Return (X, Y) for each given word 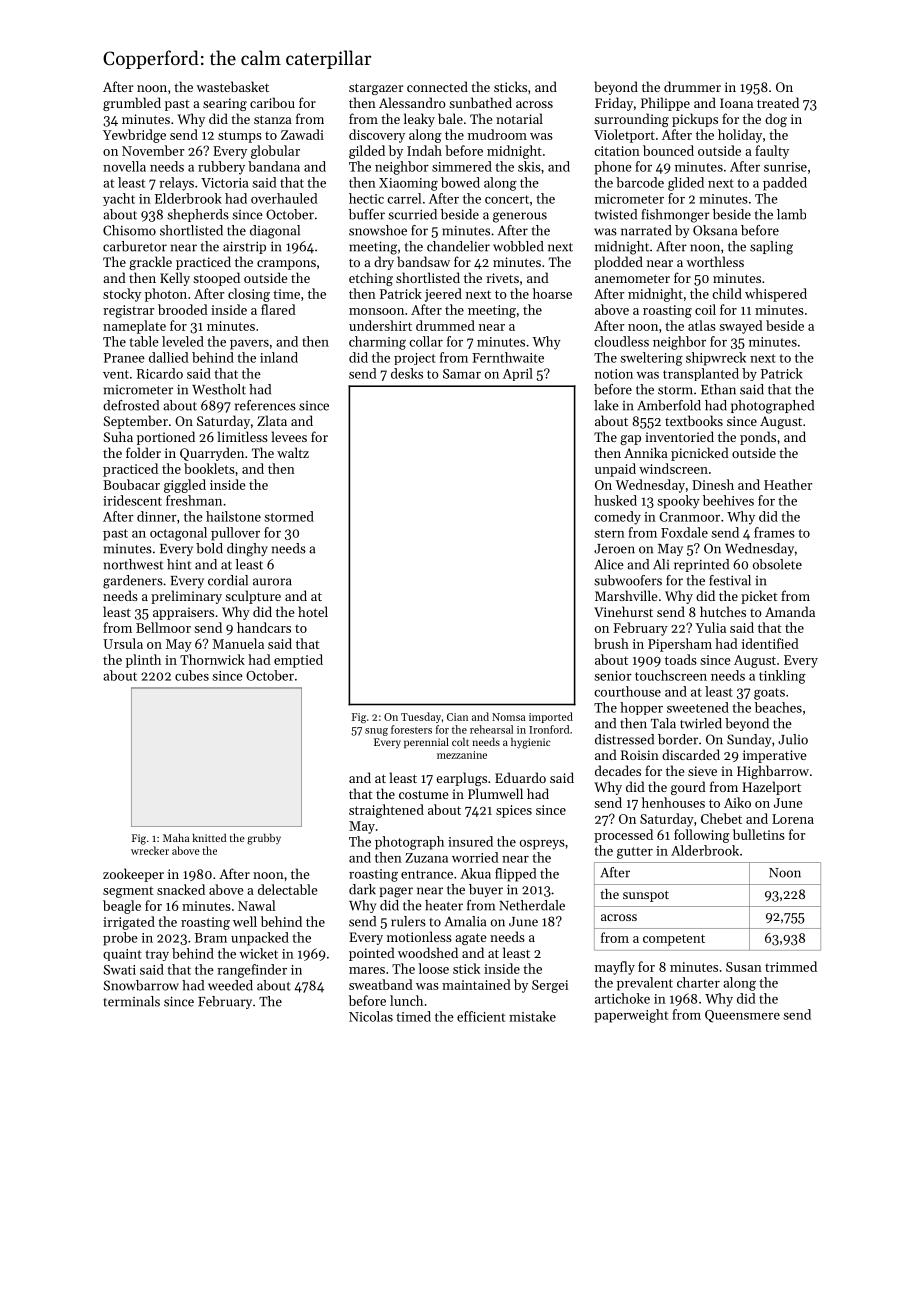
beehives (728, 500)
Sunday (749, 740)
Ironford (549, 729)
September (136, 422)
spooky (679, 502)
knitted (209, 837)
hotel (313, 611)
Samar (462, 374)
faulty (772, 152)
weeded (230, 985)
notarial (519, 118)
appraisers (183, 613)
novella (124, 166)
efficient (481, 1016)
